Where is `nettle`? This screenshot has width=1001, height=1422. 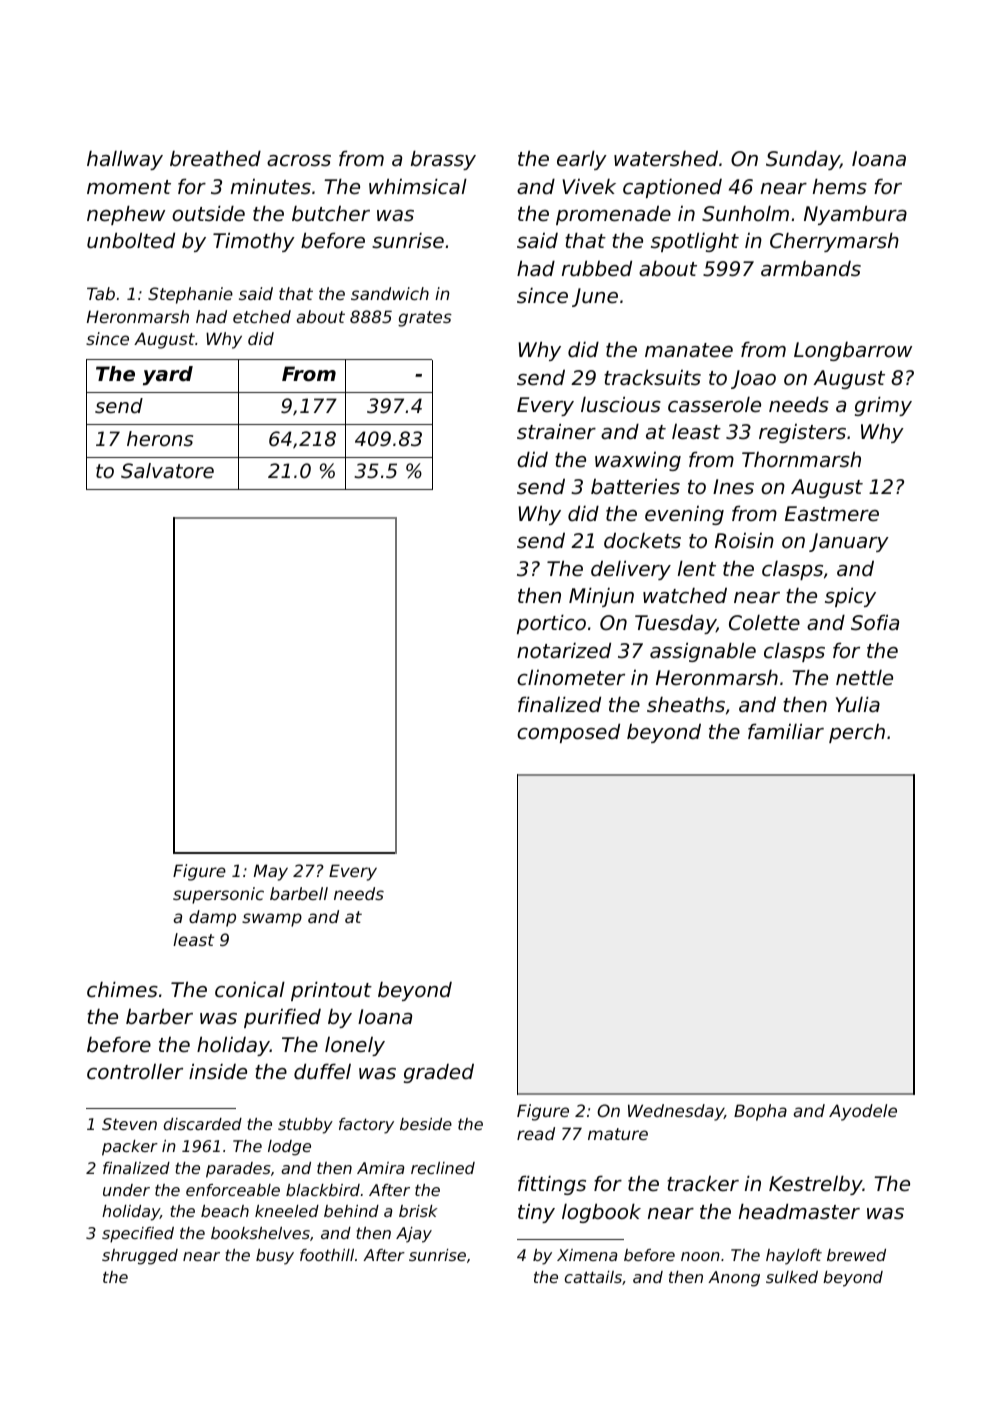 nettle is located at coordinates (864, 677).
